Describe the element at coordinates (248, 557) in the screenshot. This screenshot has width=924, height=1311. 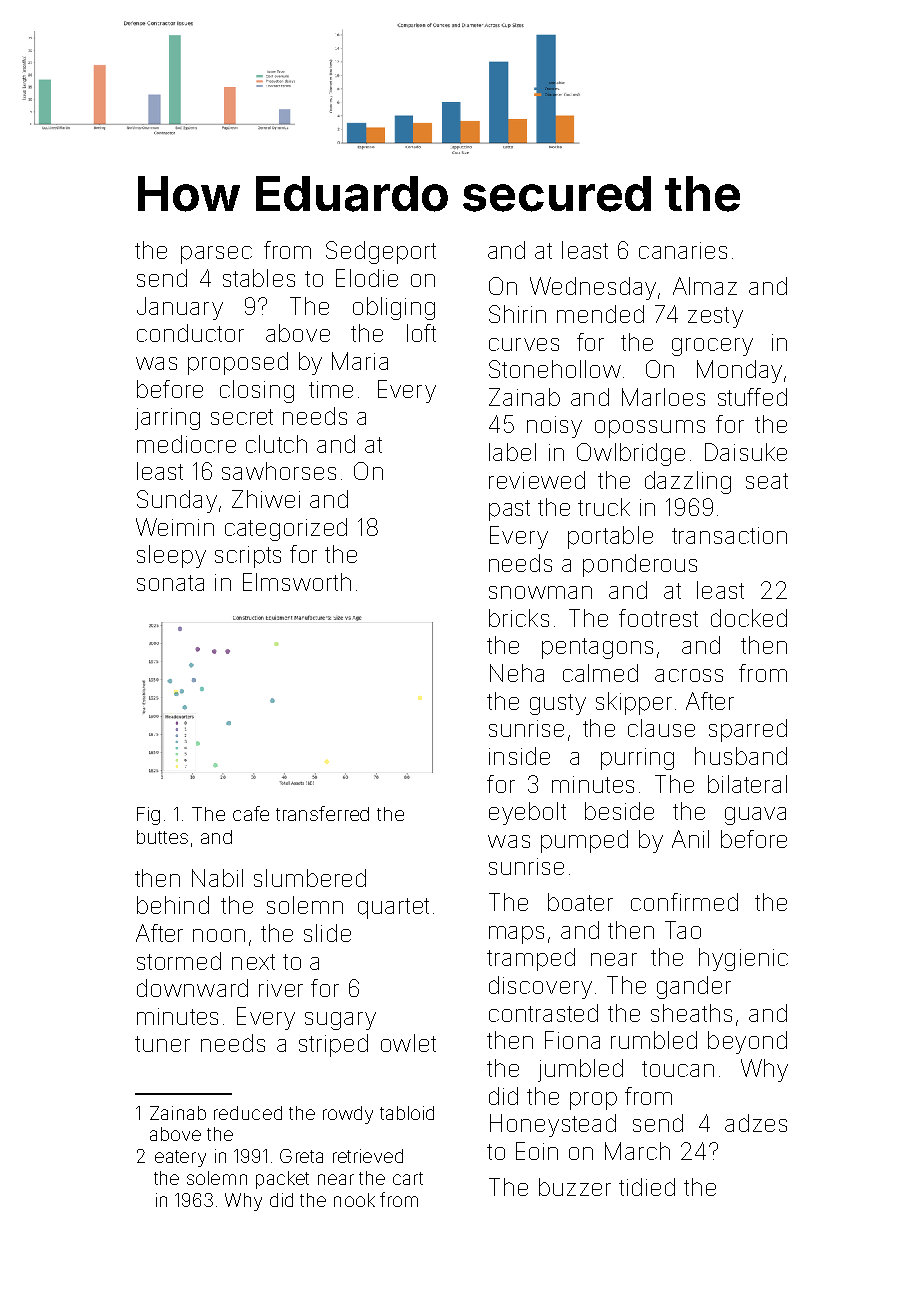
I see `scripts` at that location.
